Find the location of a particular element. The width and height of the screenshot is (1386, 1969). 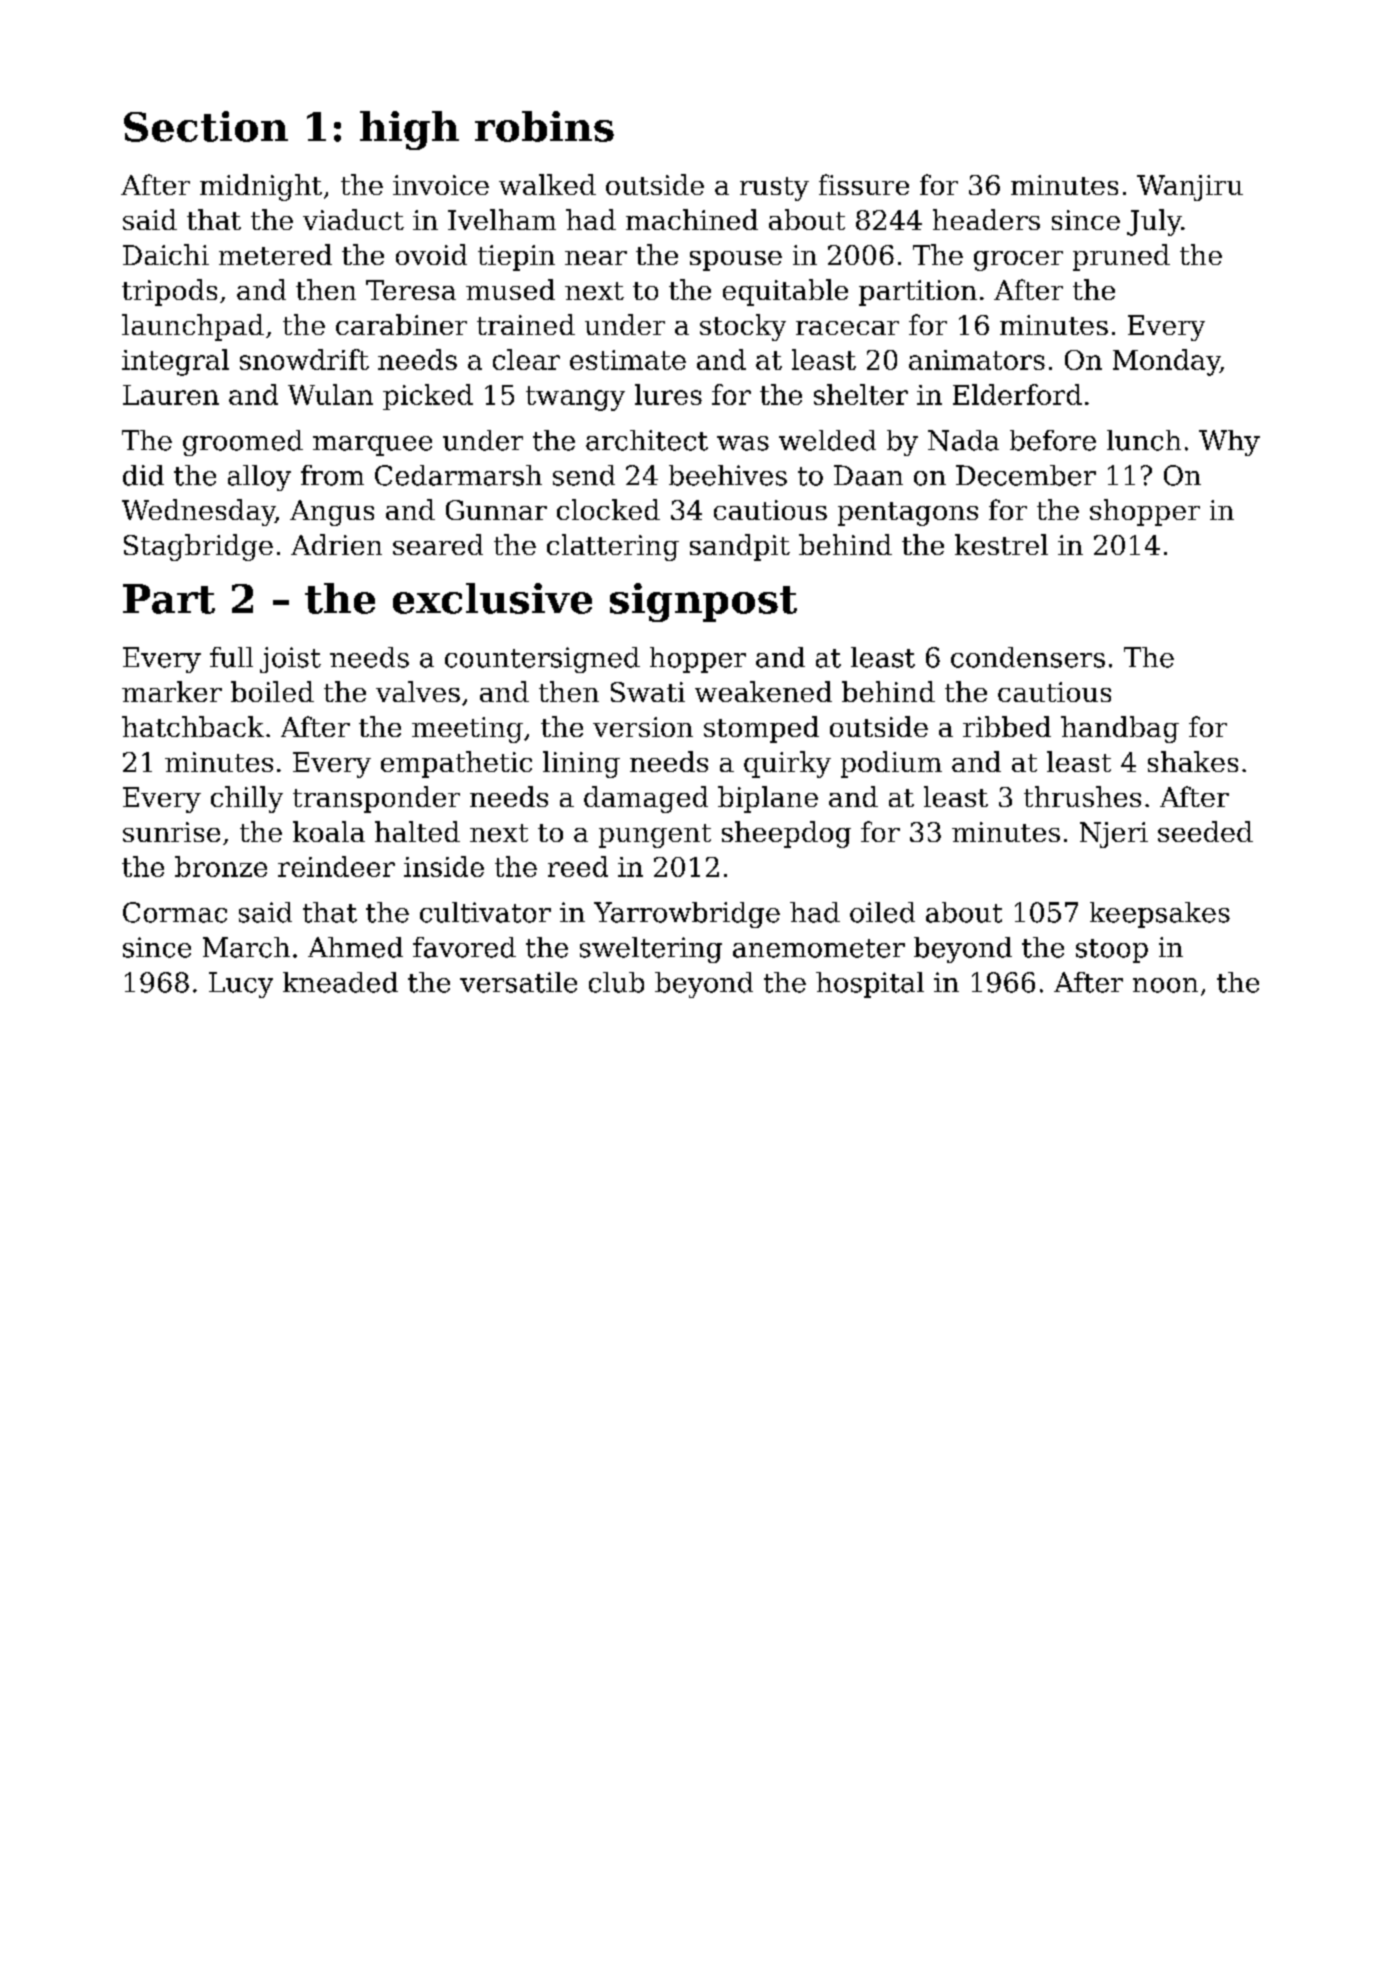

Wanjiru is located at coordinates (1190, 188).
